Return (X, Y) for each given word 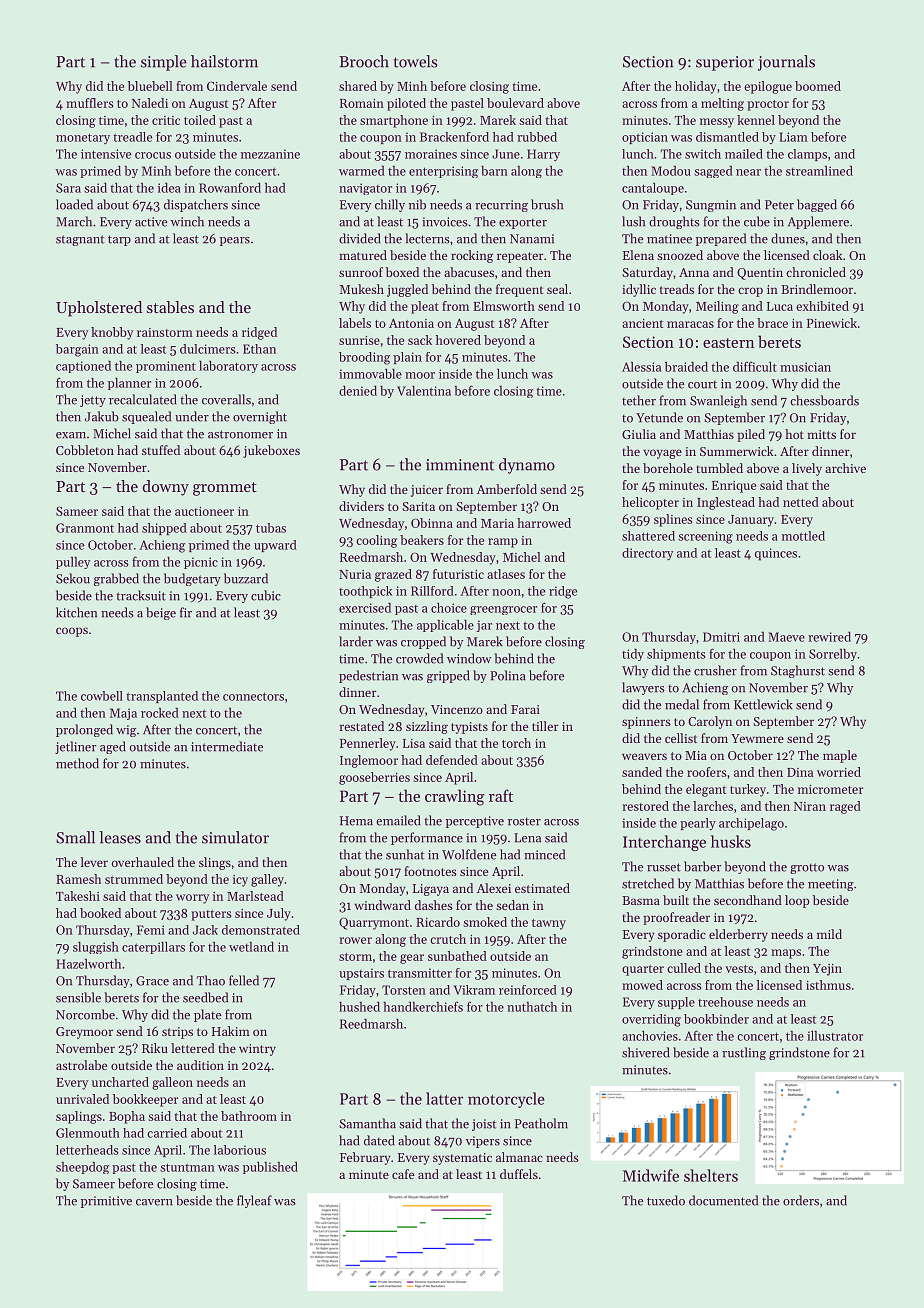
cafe (403, 1174)
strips (177, 1033)
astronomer (240, 434)
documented (723, 1200)
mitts (821, 434)
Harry (543, 155)
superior (725, 63)
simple (164, 63)
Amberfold (507, 489)
